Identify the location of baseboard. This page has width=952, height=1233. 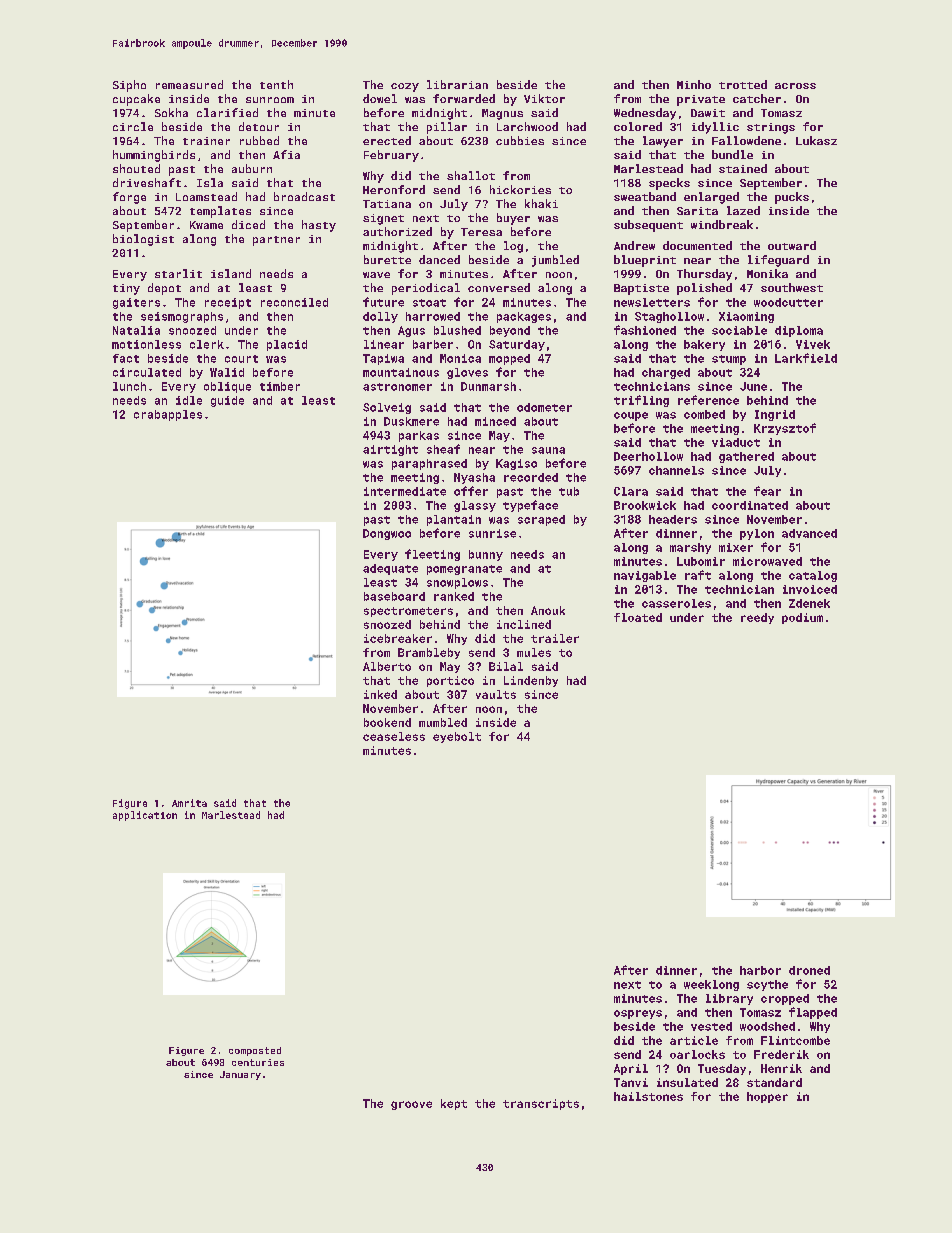
(394, 596).
